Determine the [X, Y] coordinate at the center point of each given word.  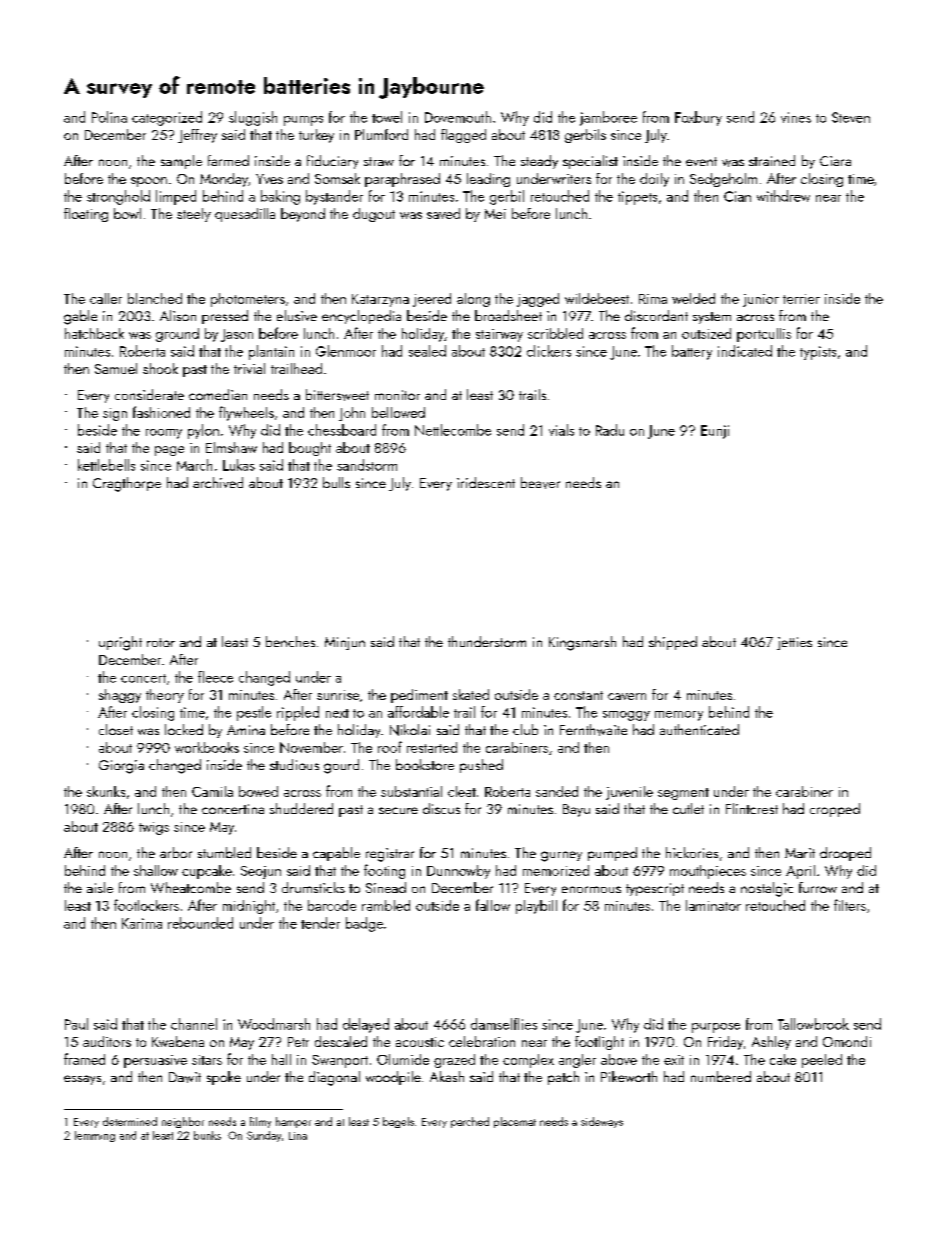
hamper [293, 1122]
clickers [549, 351]
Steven [851, 117]
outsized [706, 333]
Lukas [239, 465]
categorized [167, 118]
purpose [716, 1028]
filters [850, 905]
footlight [599, 1043]
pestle [254, 713]
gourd [341, 766]
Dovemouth [458, 117]
